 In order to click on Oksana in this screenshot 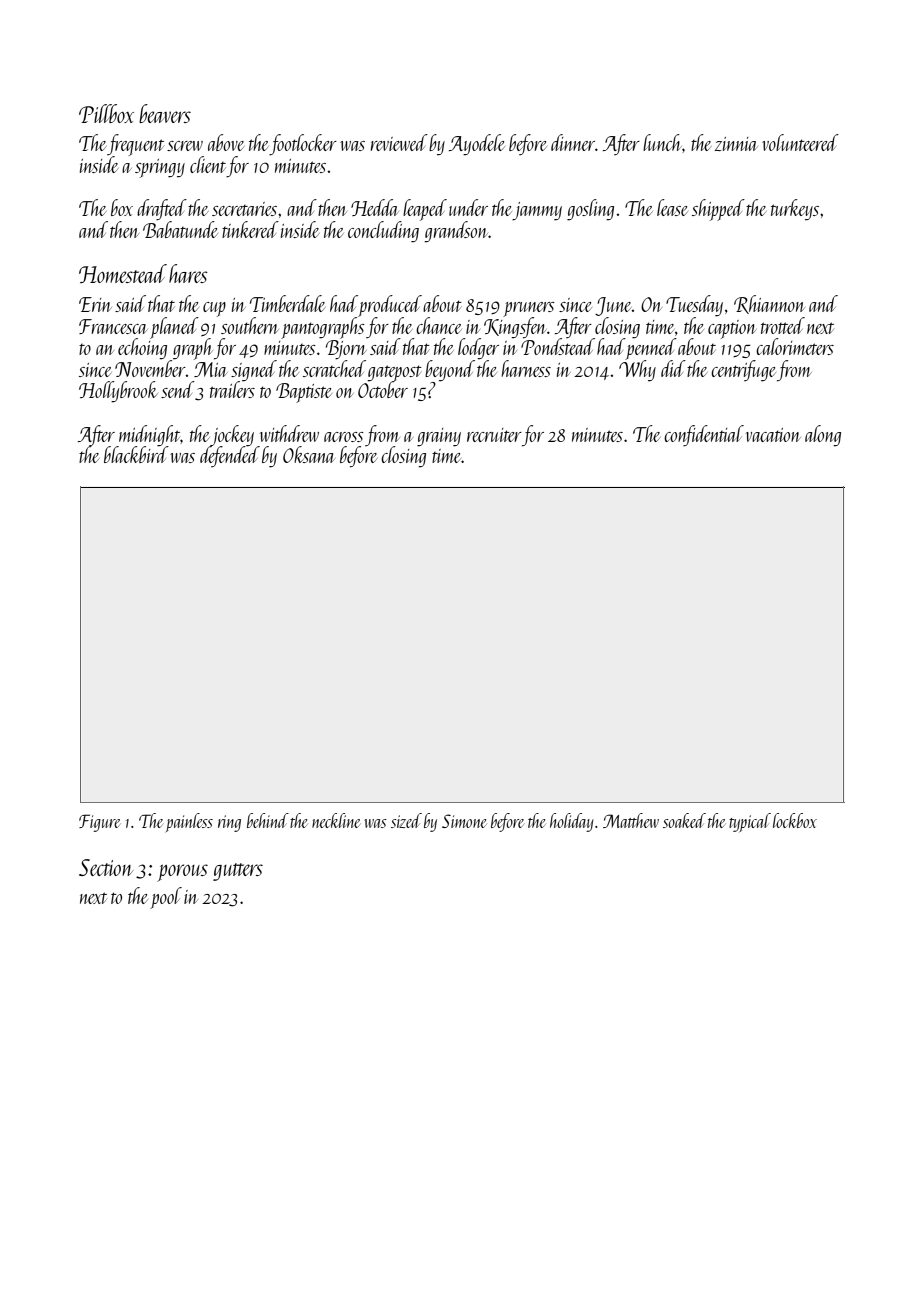, I will do `click(309, 454)`.
